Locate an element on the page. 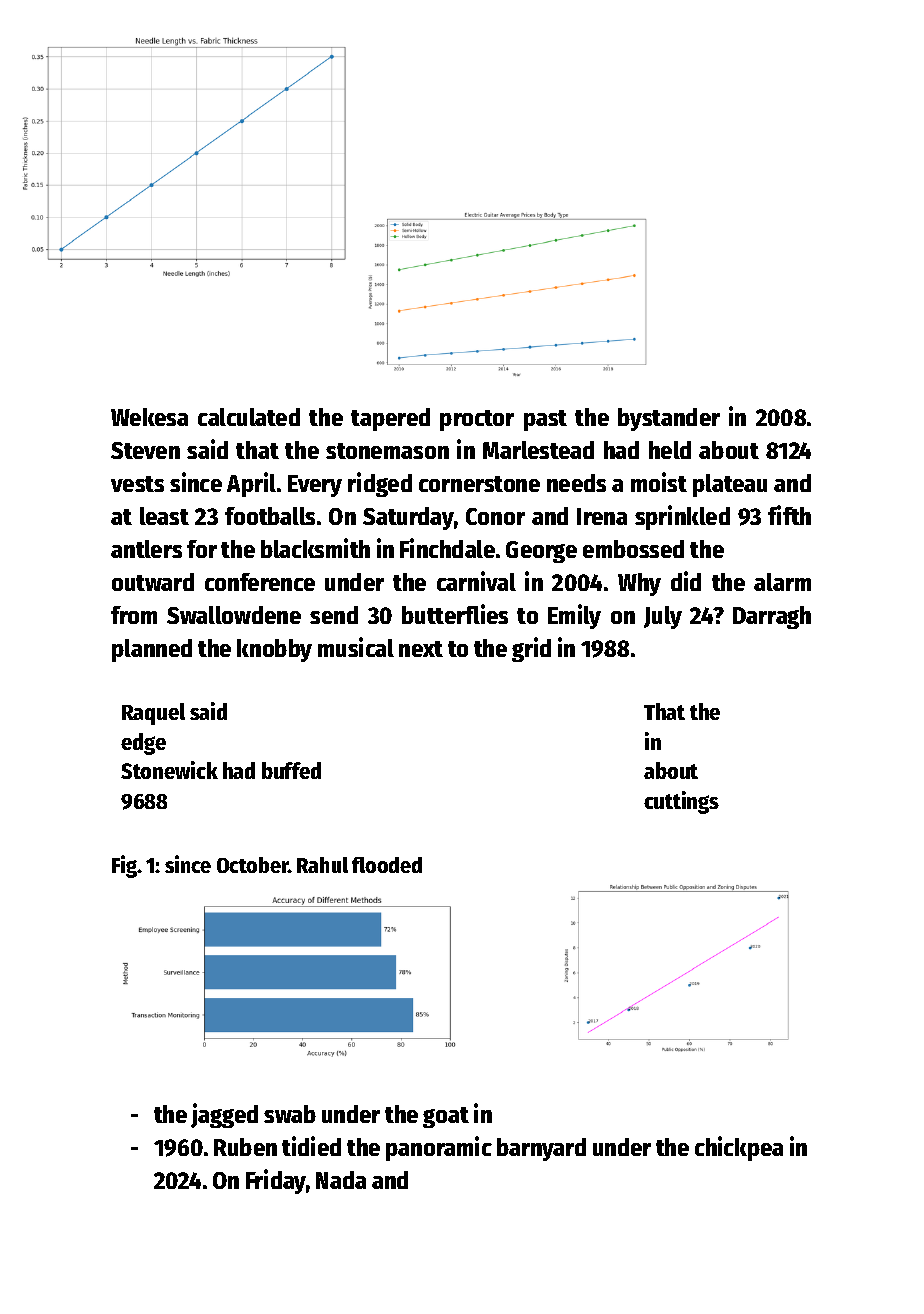  chickpea is located at coordinates (739, 1148).
